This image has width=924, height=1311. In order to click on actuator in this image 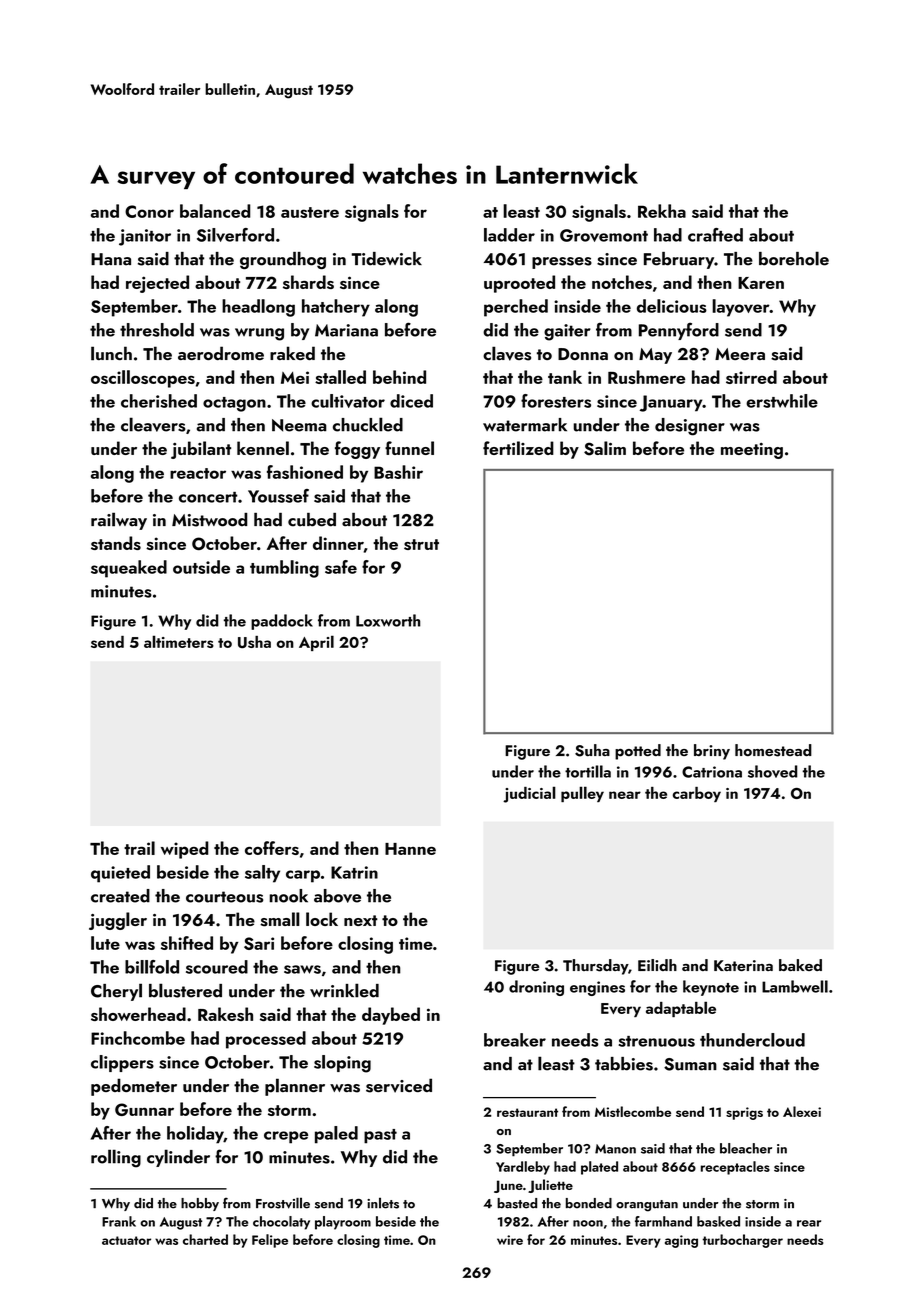, I will do `click(126, 1240)`.
